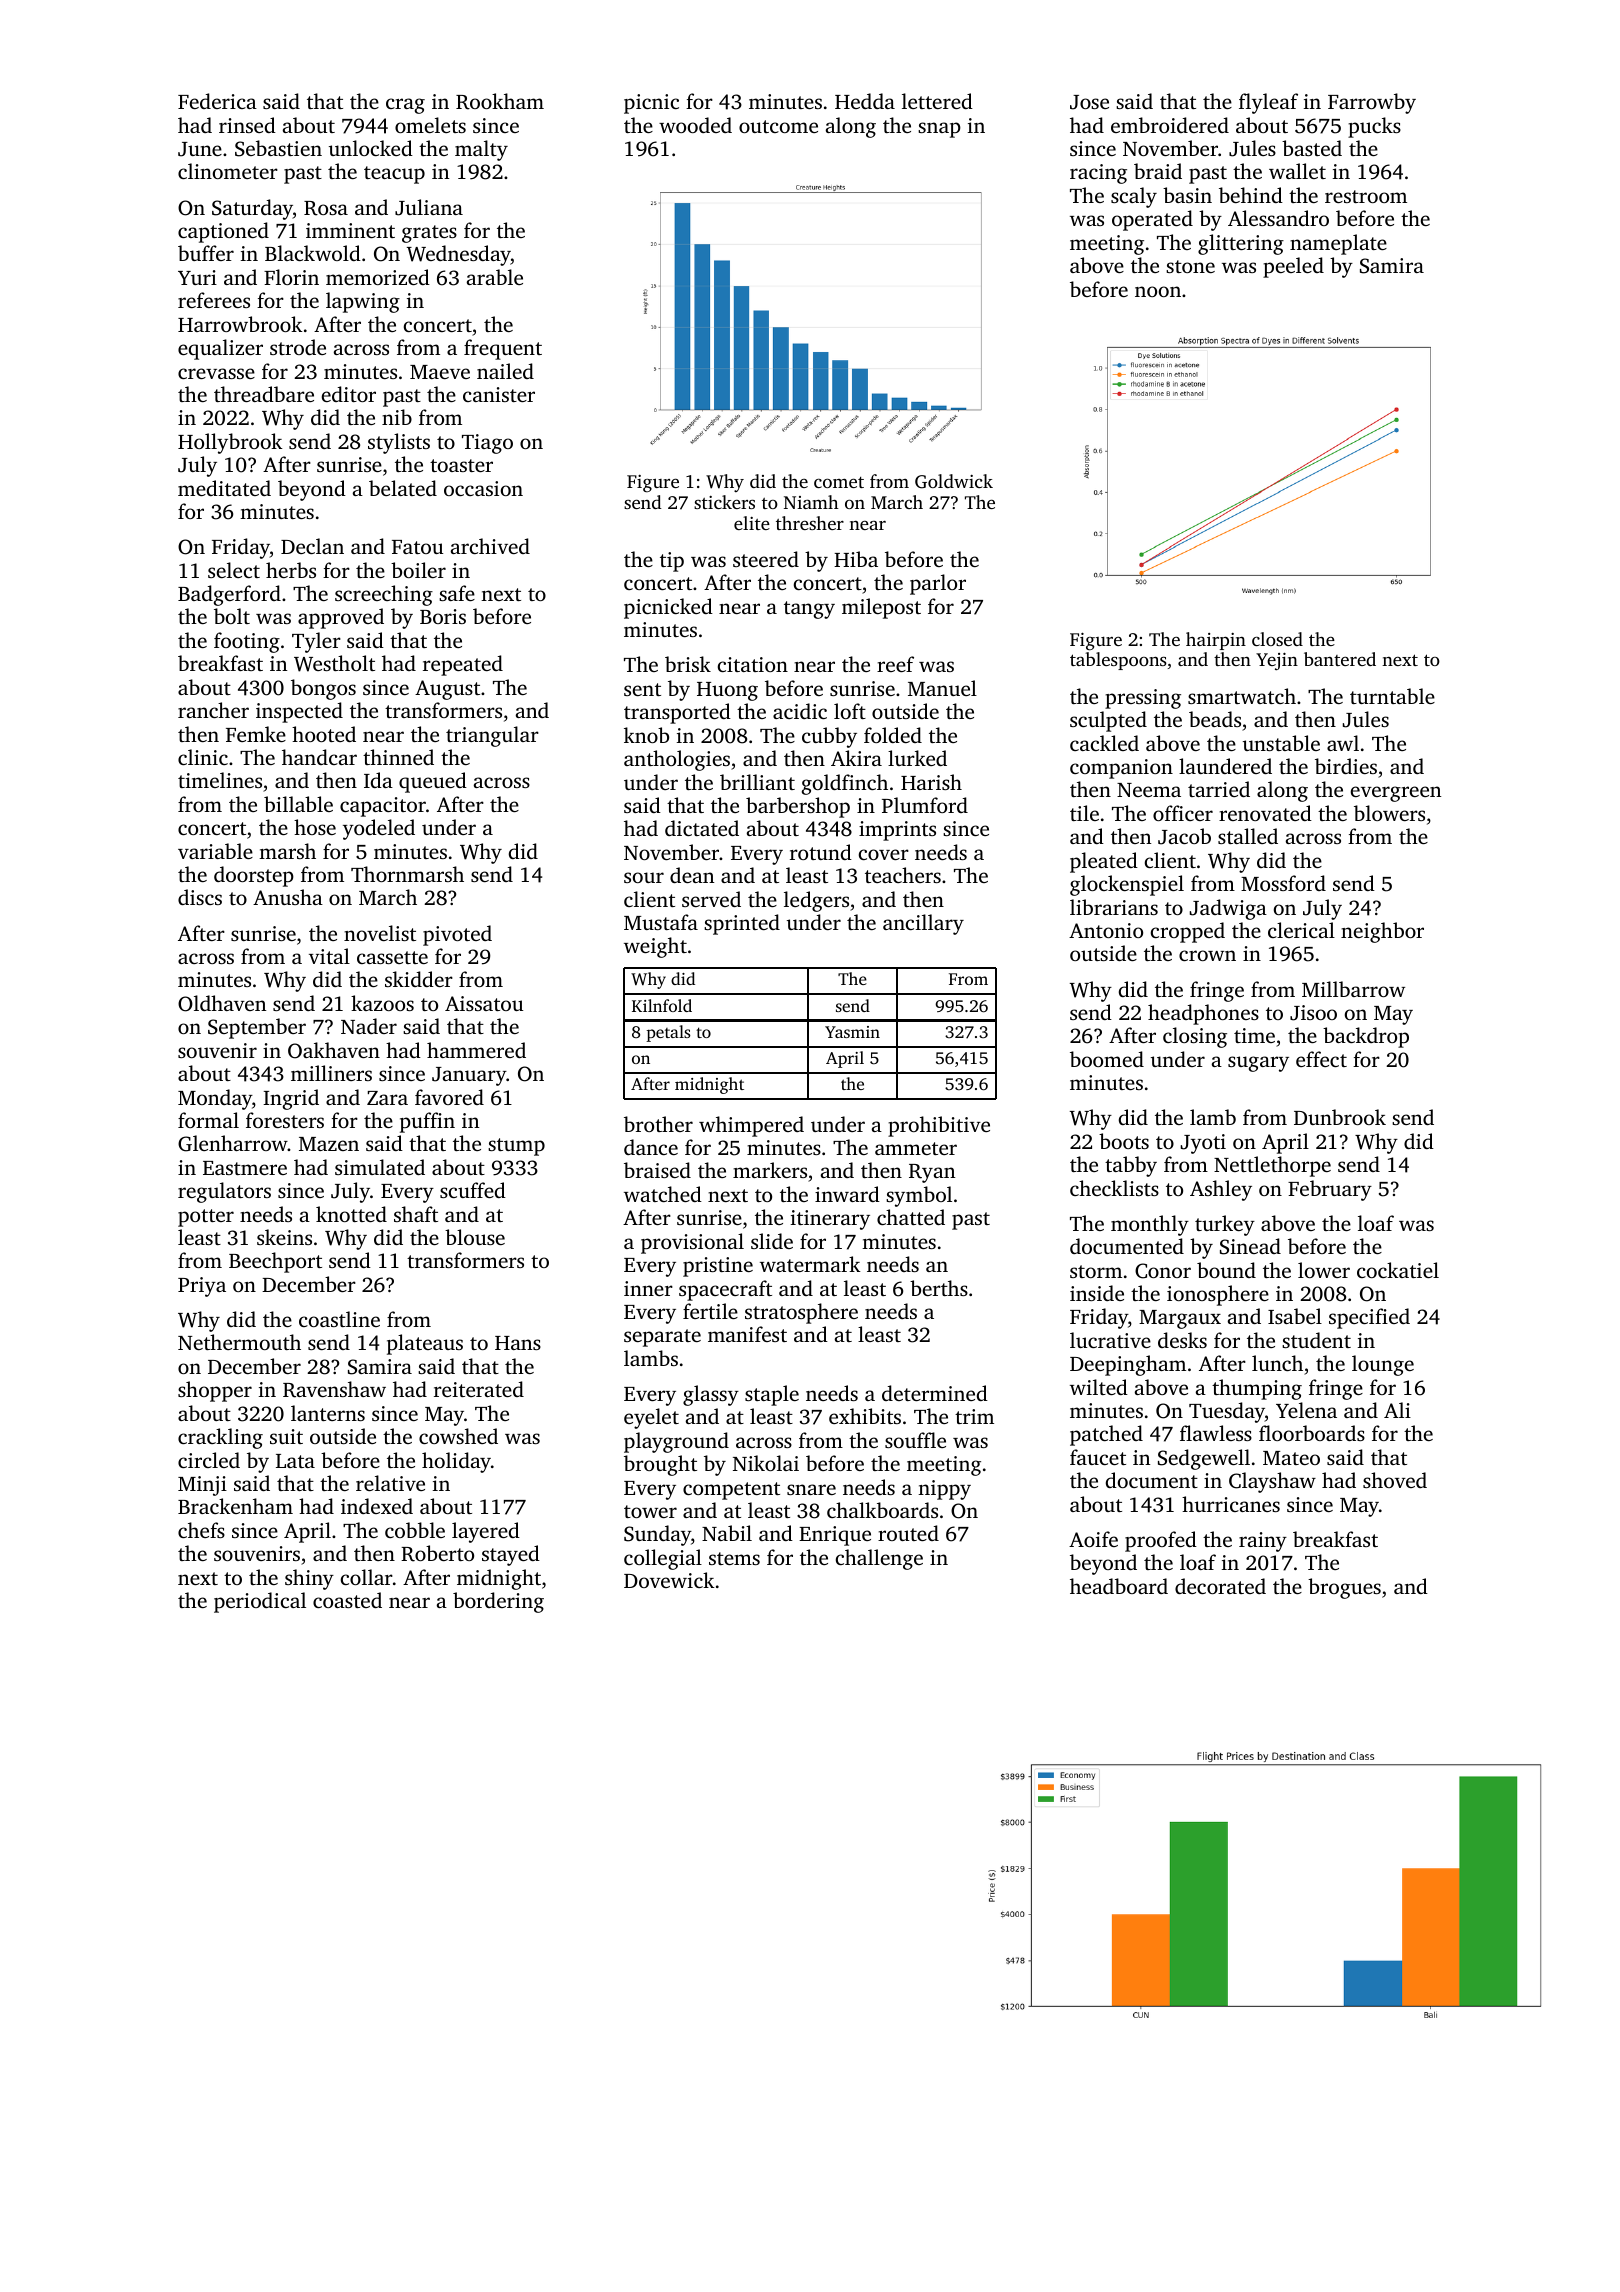 This screenshot has height=2292, width=1620. What do you see at coordinates (239, 1342) in the screenshot?
I see `Nethermouth` at bounding box center [239, 1342].
